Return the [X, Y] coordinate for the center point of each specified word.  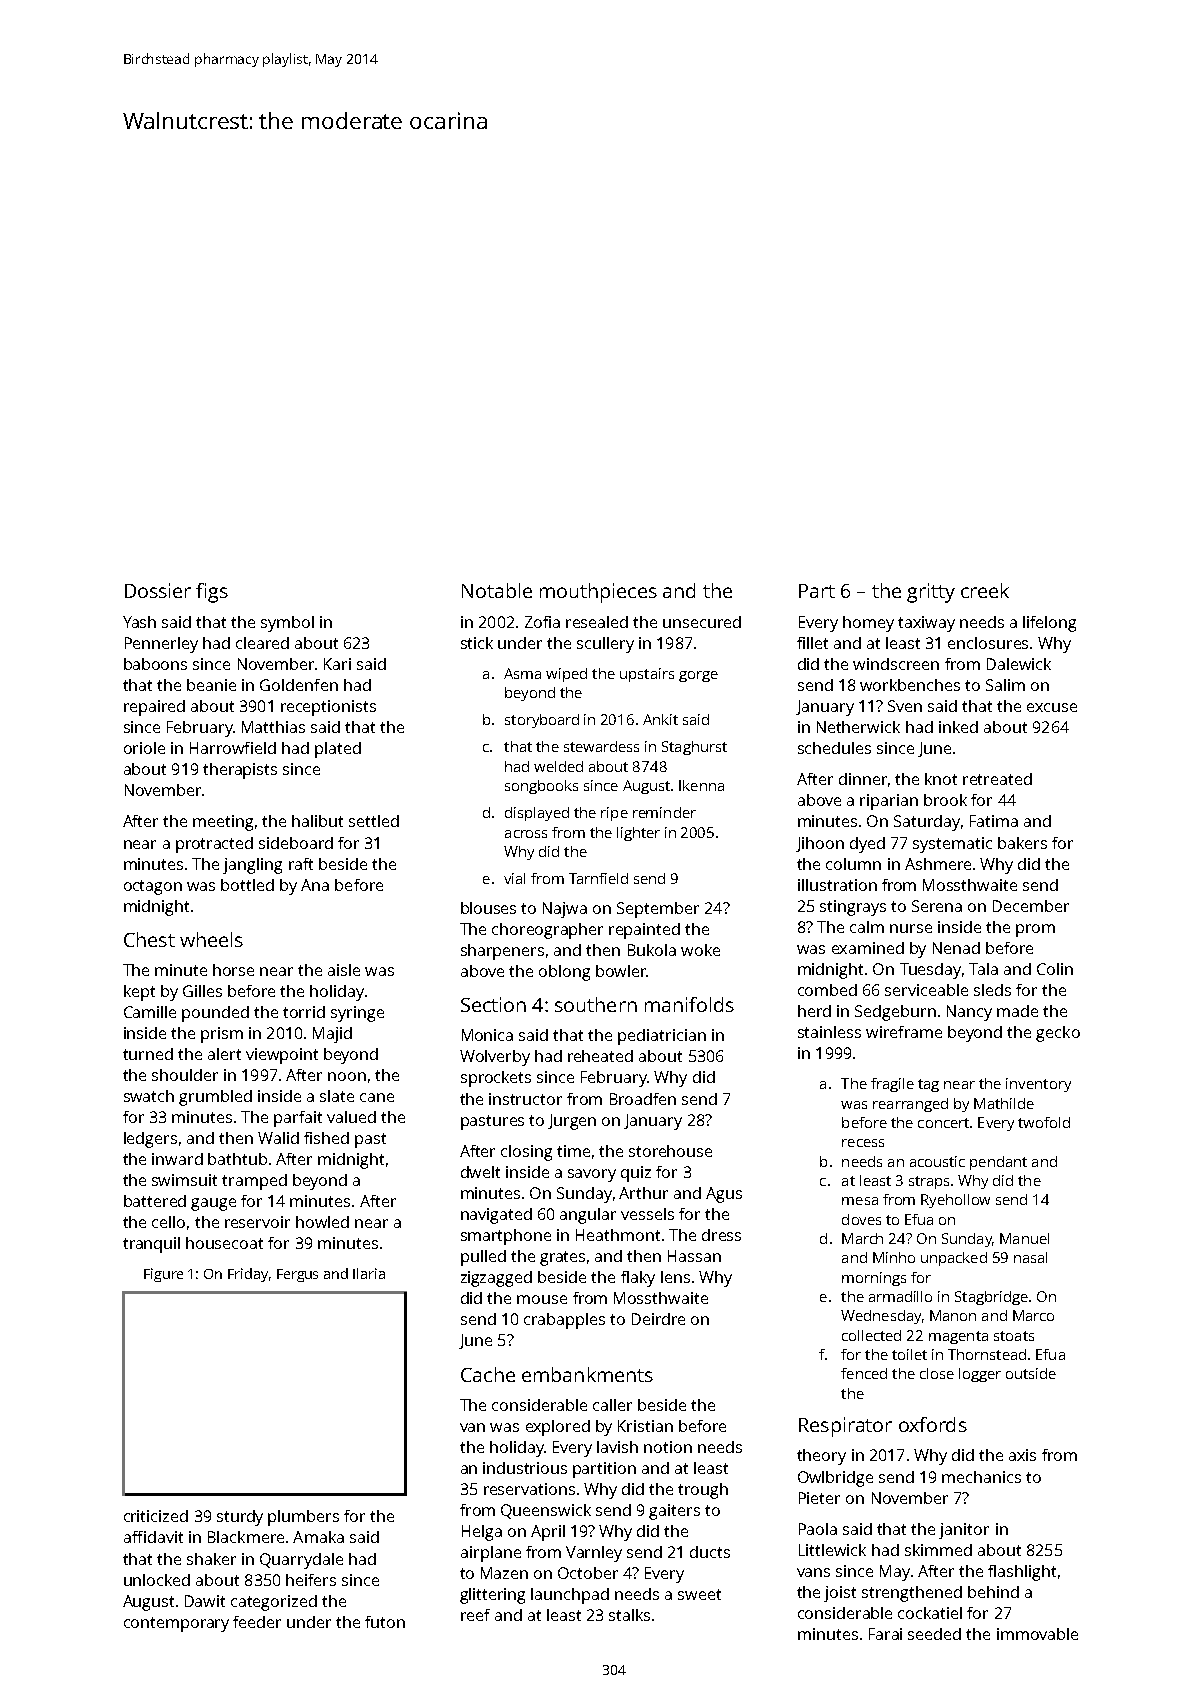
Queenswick [546, 1511]
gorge [698, 676]
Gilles [202, 991]
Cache [488, 1374]
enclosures [988, 643]
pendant [998, 1163]
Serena [937, 906]
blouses [488, 908]
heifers [311, 1580]
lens [675, 1277]
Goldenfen [299, 685]
